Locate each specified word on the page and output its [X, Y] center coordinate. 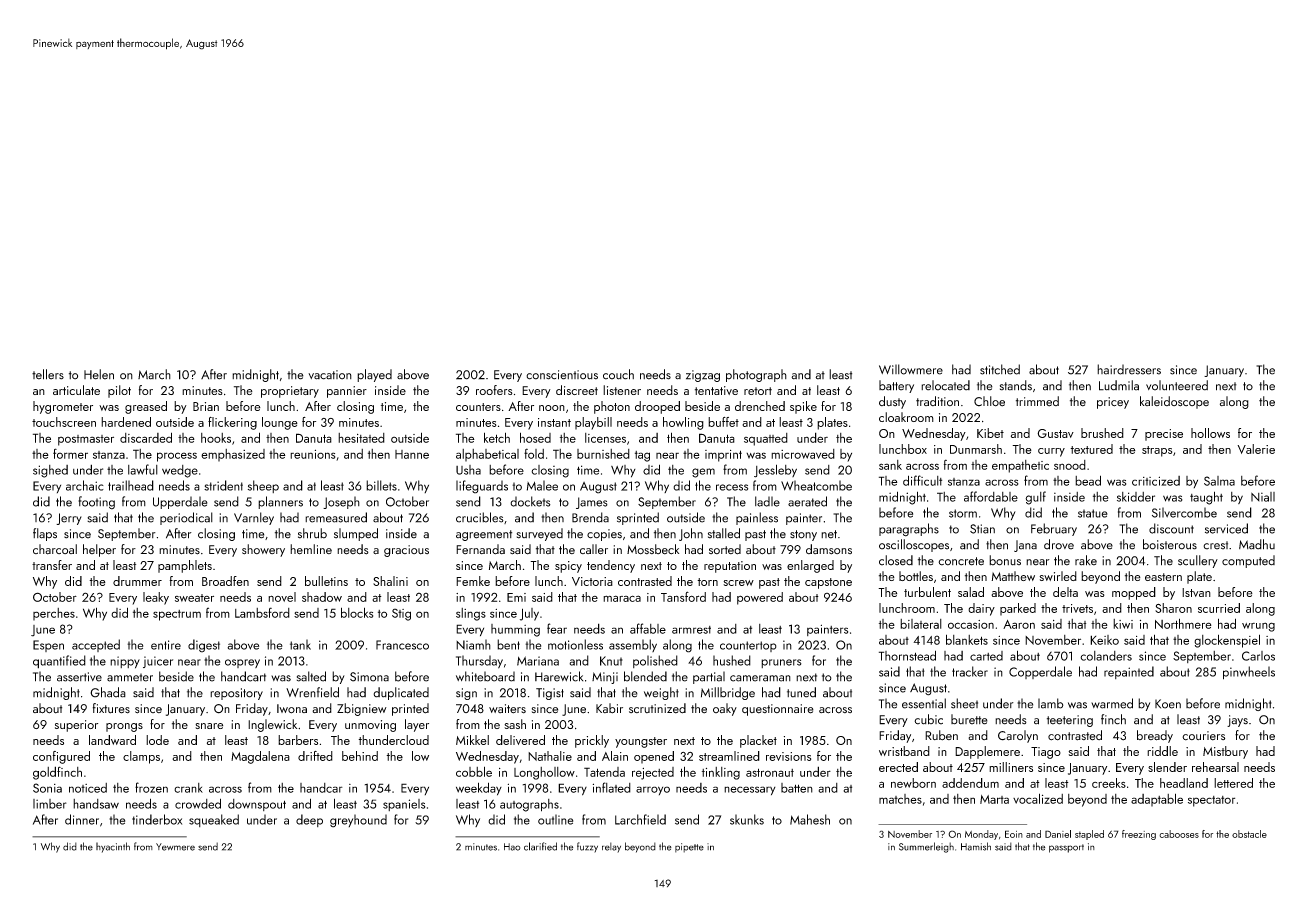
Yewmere [175, 847]
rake [1086, 560]
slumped [356, 534]
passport [1066, 848]
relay [611, 847]
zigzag [703, 376]
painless [757, 518]
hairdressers [1129, 369]
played [374, 375]
